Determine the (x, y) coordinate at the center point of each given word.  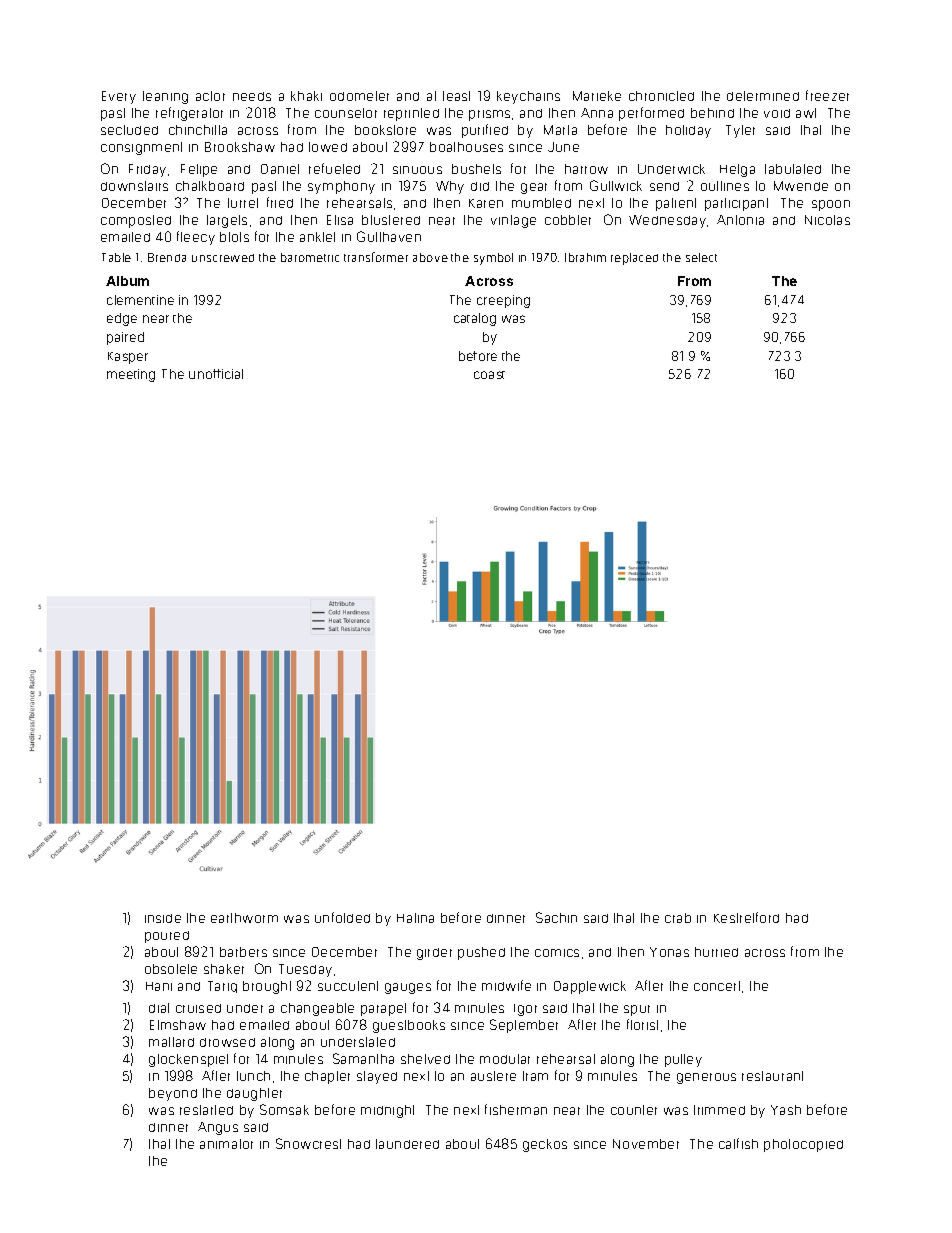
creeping (503, 301)
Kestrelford (746, 917)
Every (119, 97)
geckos (545, 1145)
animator (226, 1144)
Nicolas (827, 220)
